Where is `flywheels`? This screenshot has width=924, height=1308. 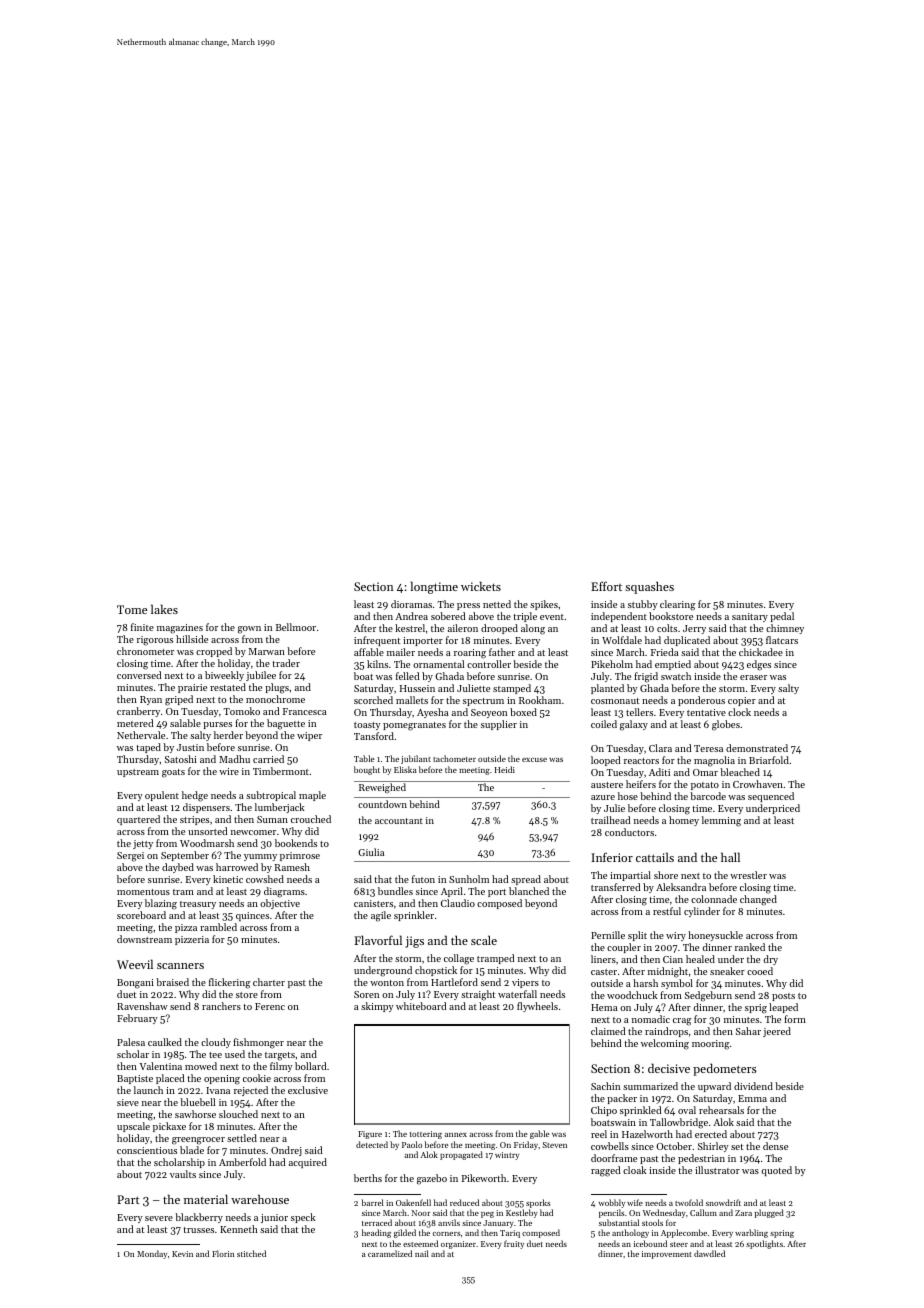 flywheels is located at coordinates (537, 1007).
